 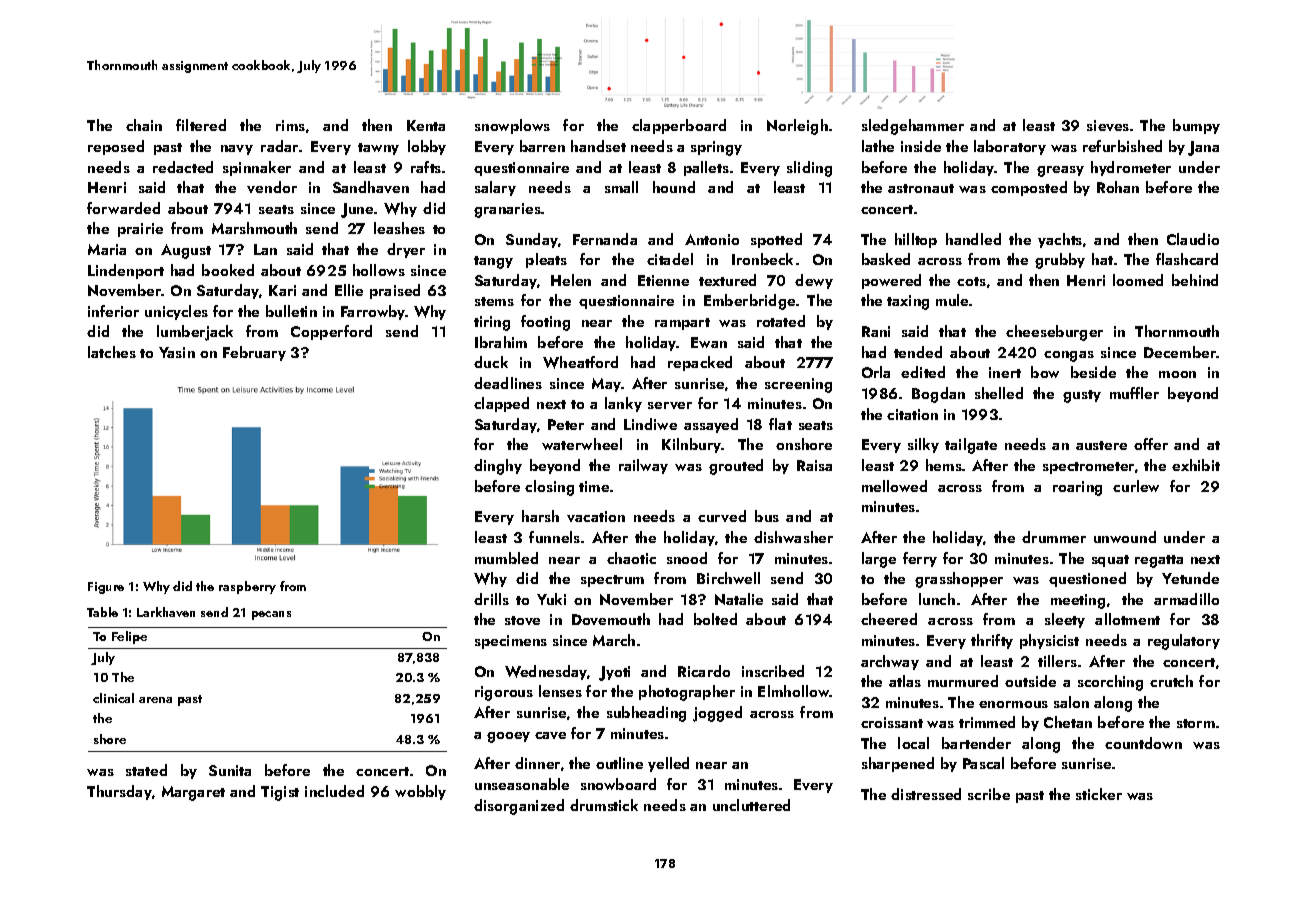 I want to click on springy, so click(x=716, y=148).
